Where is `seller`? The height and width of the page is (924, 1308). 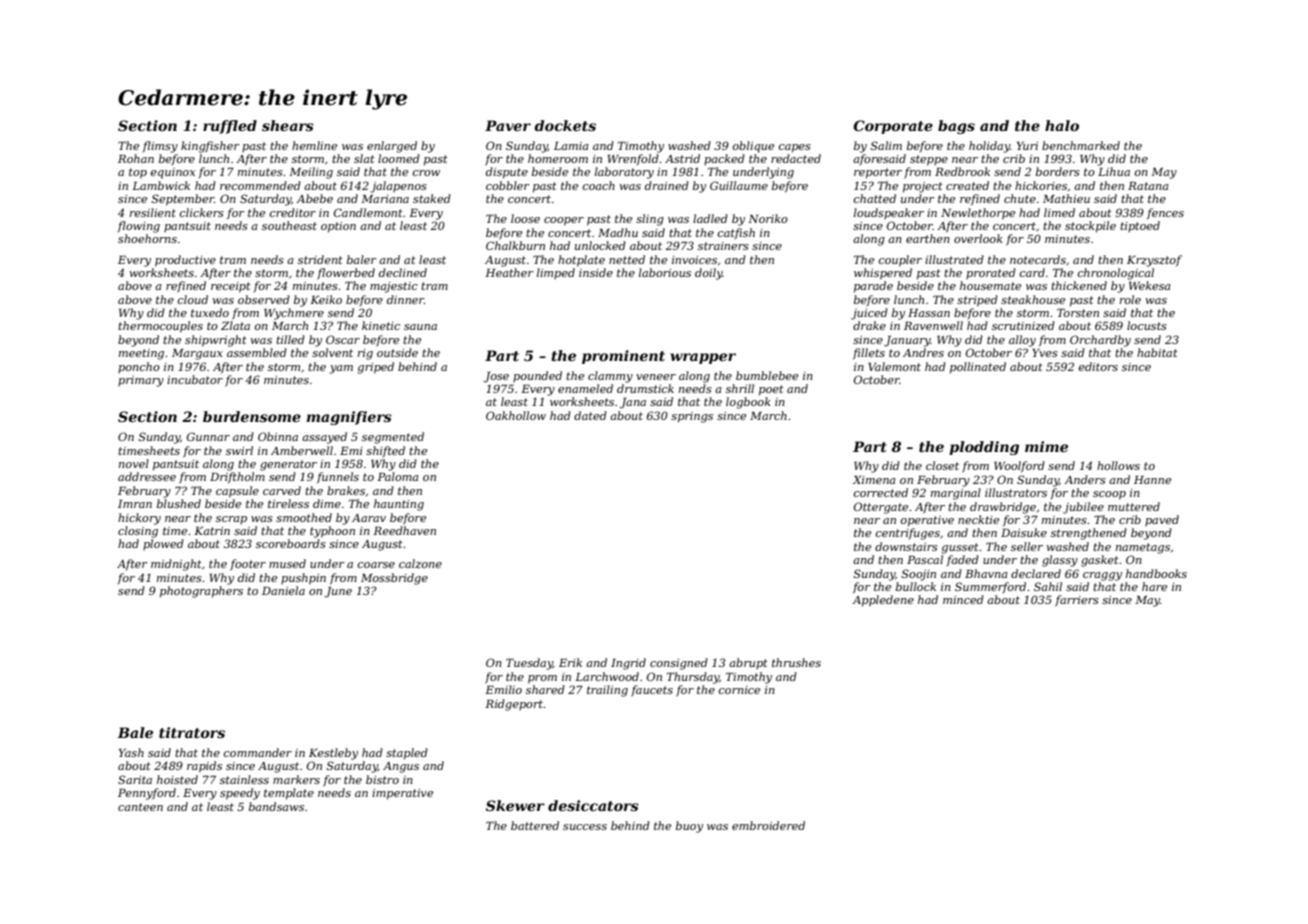 seller is located at coordinates (1027, 546).
